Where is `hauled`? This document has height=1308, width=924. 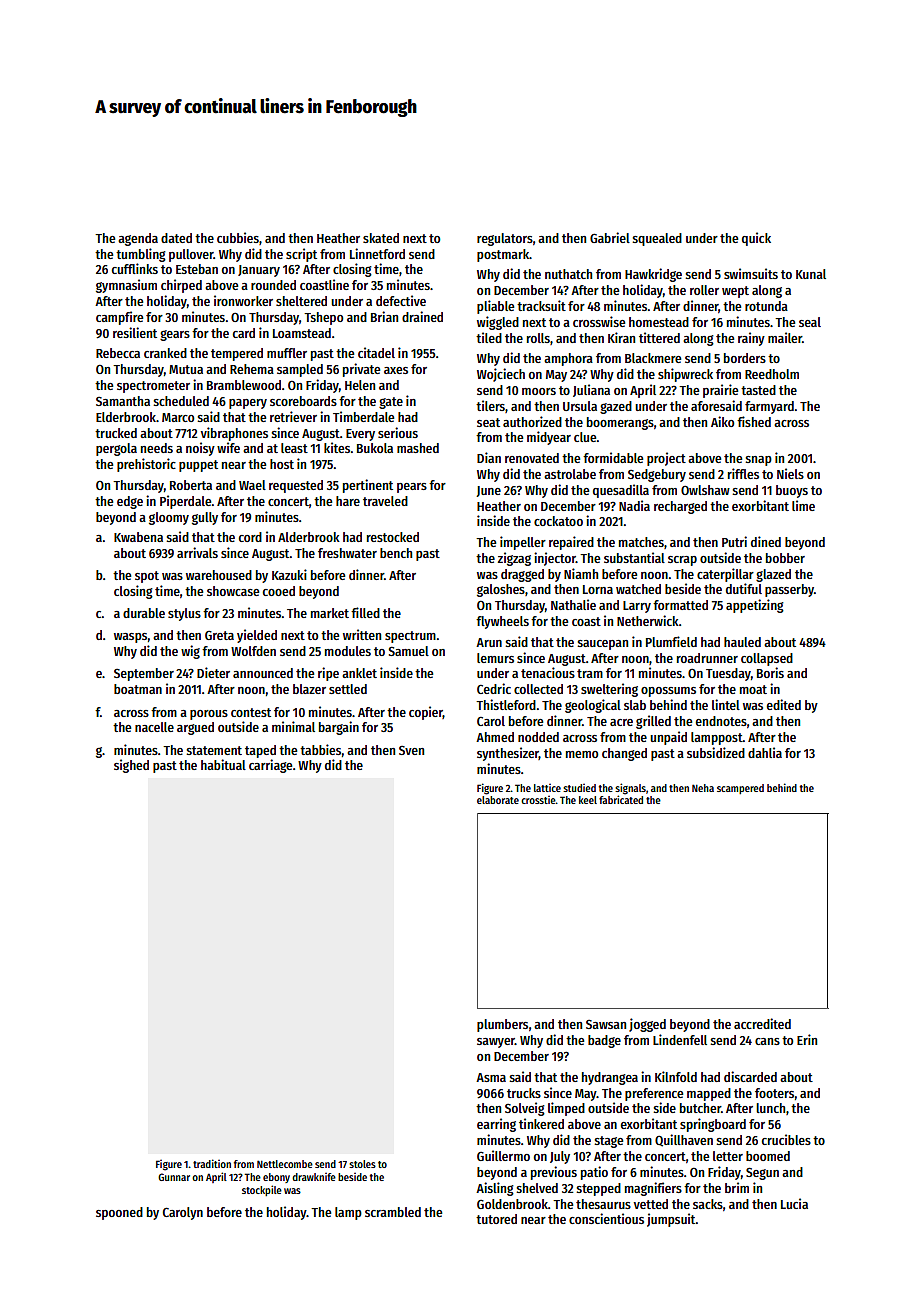 hauled is located at coordinates (742, 642).
